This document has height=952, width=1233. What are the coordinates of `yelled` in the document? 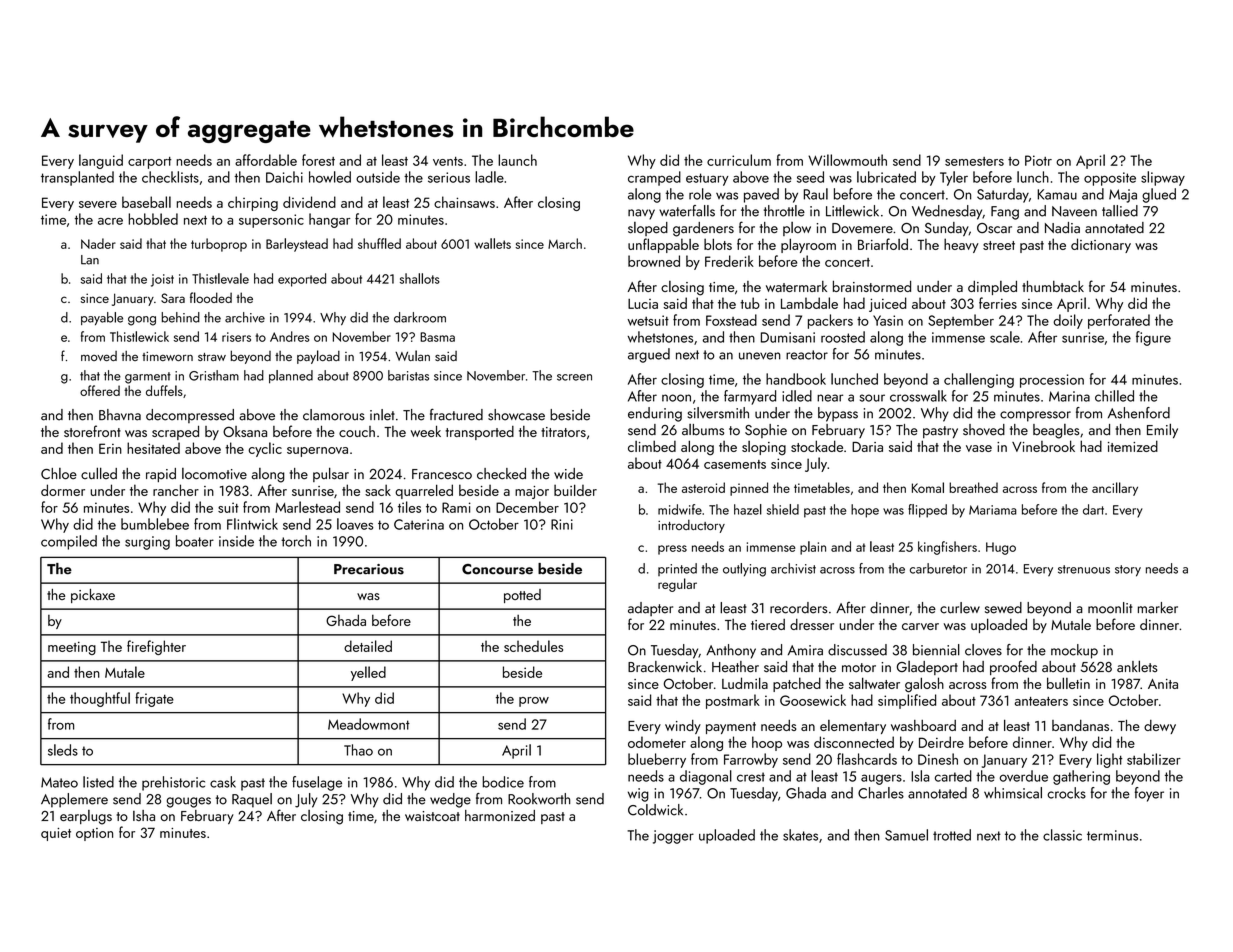 It's located at (368, 673).
